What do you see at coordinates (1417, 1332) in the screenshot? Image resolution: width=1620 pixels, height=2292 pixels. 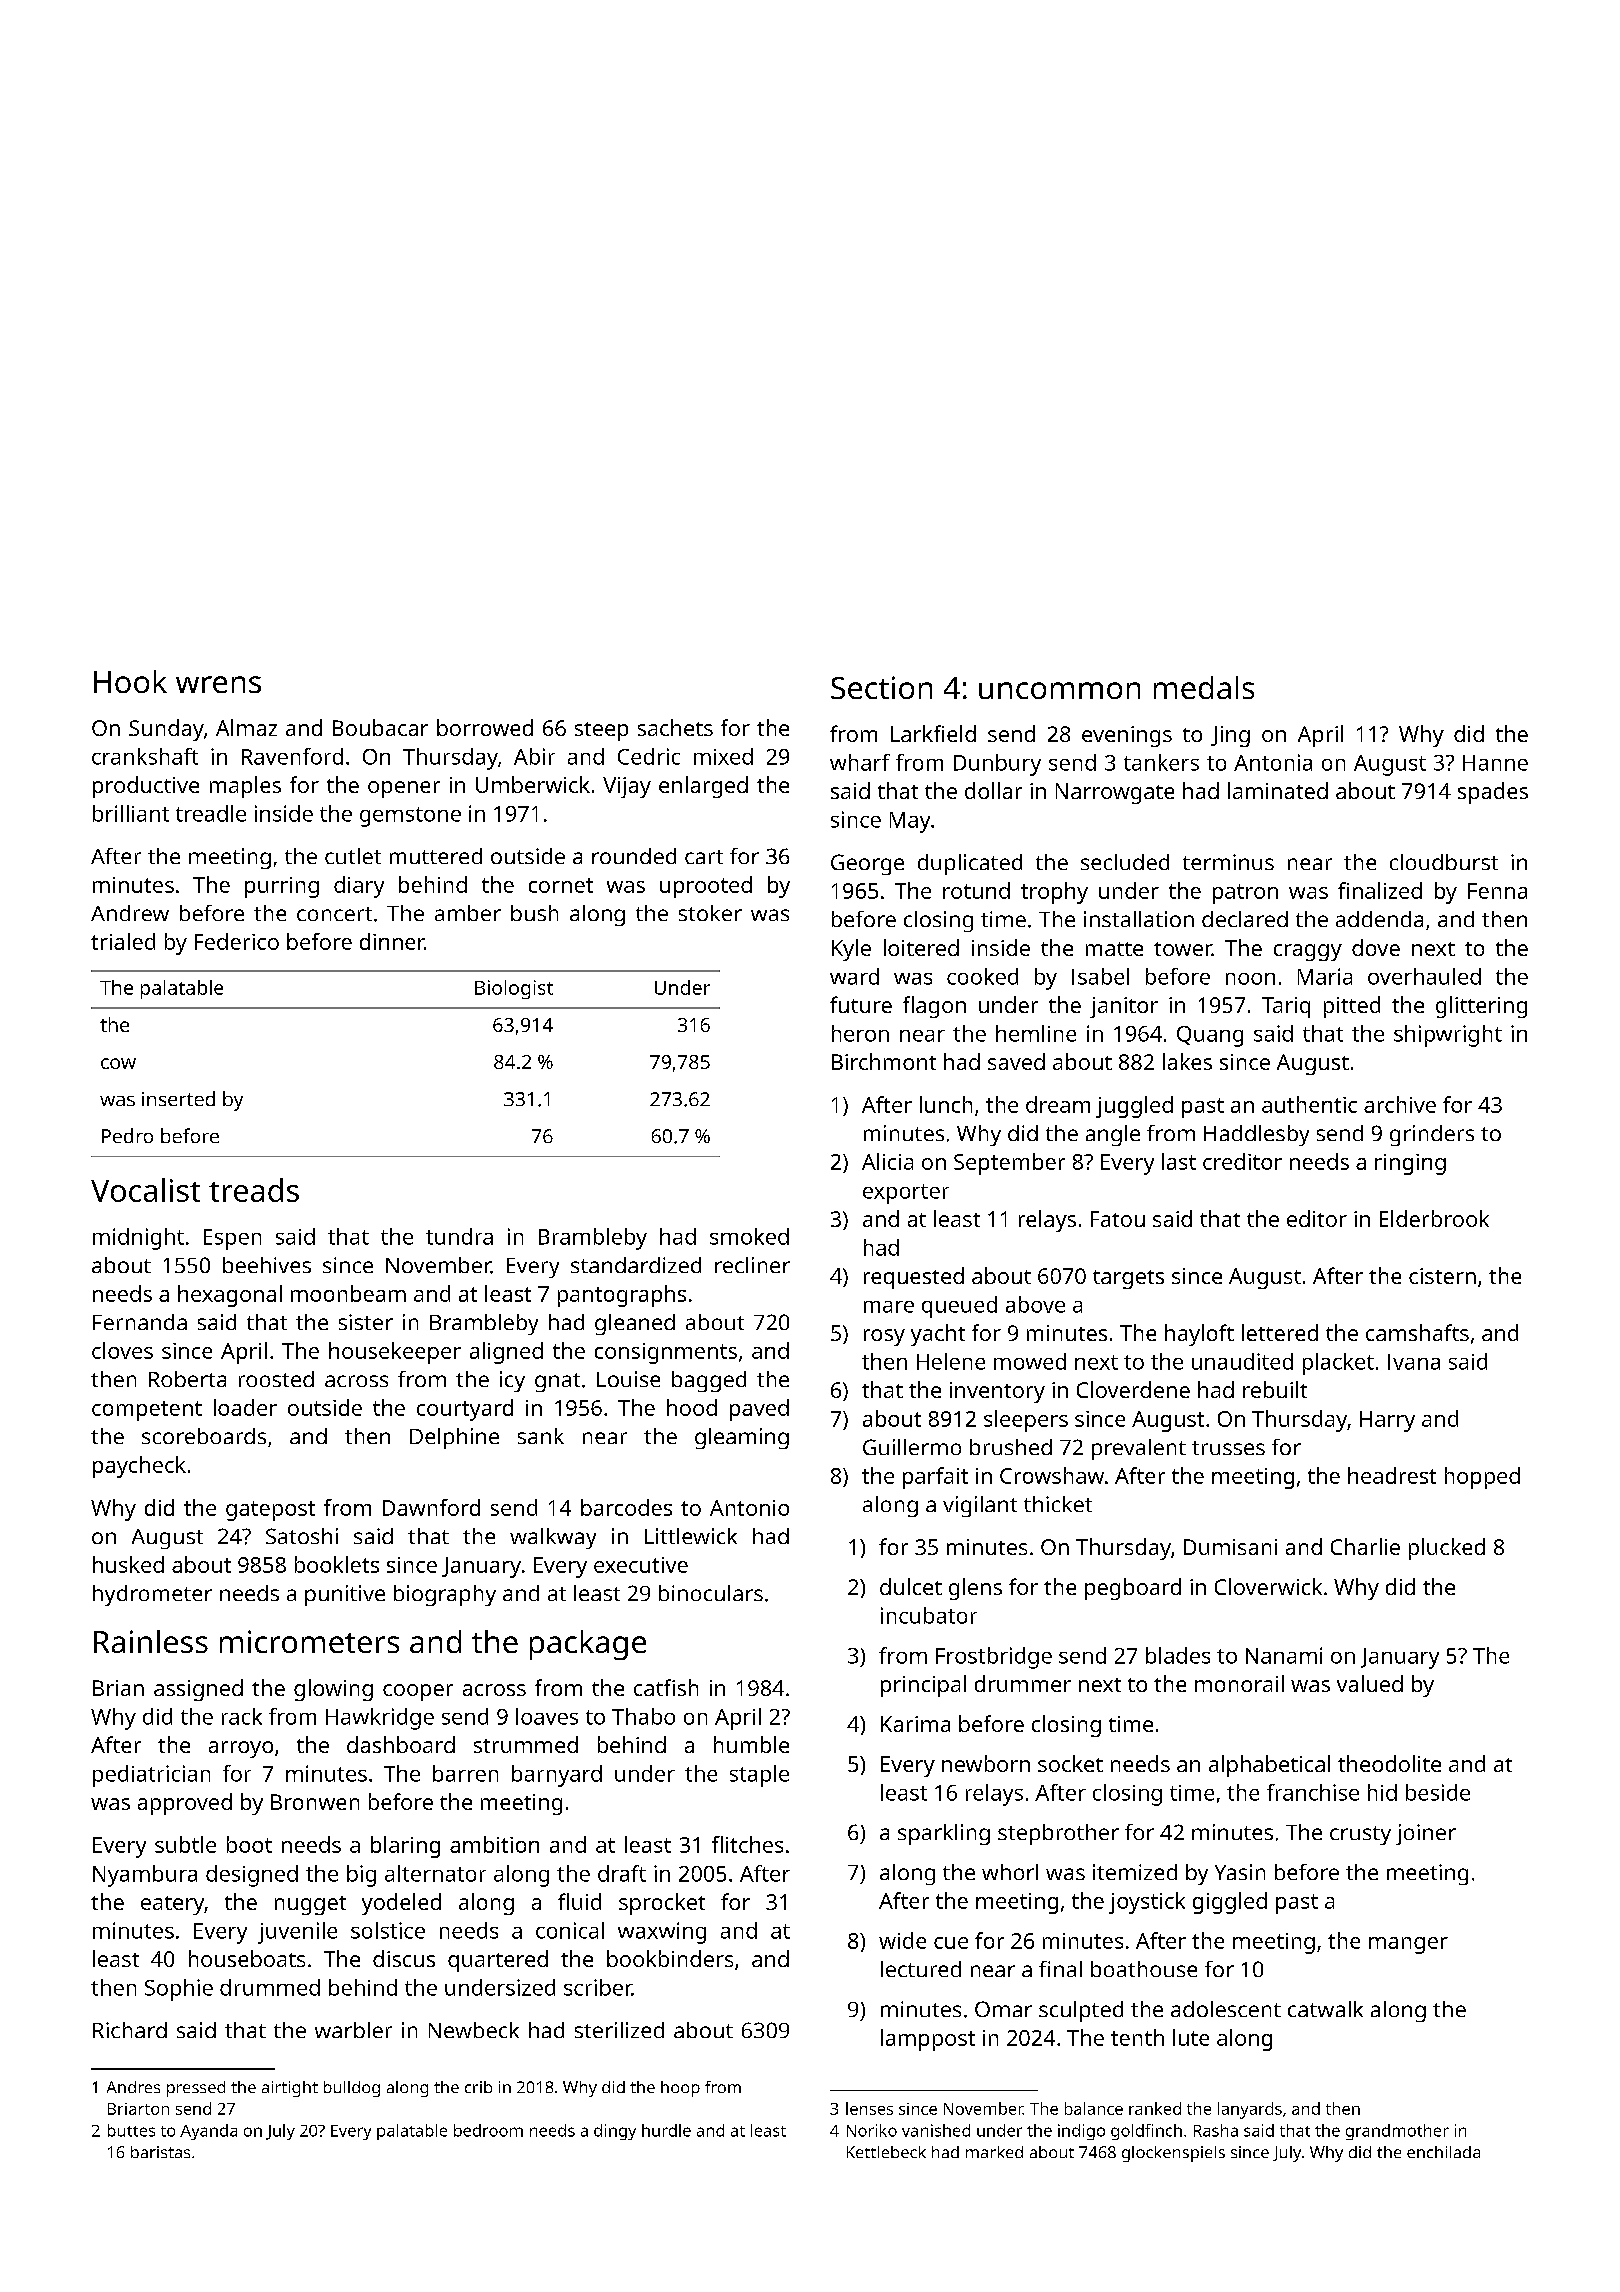 I see `camshafts` at bounding box center [1417, 1332].
